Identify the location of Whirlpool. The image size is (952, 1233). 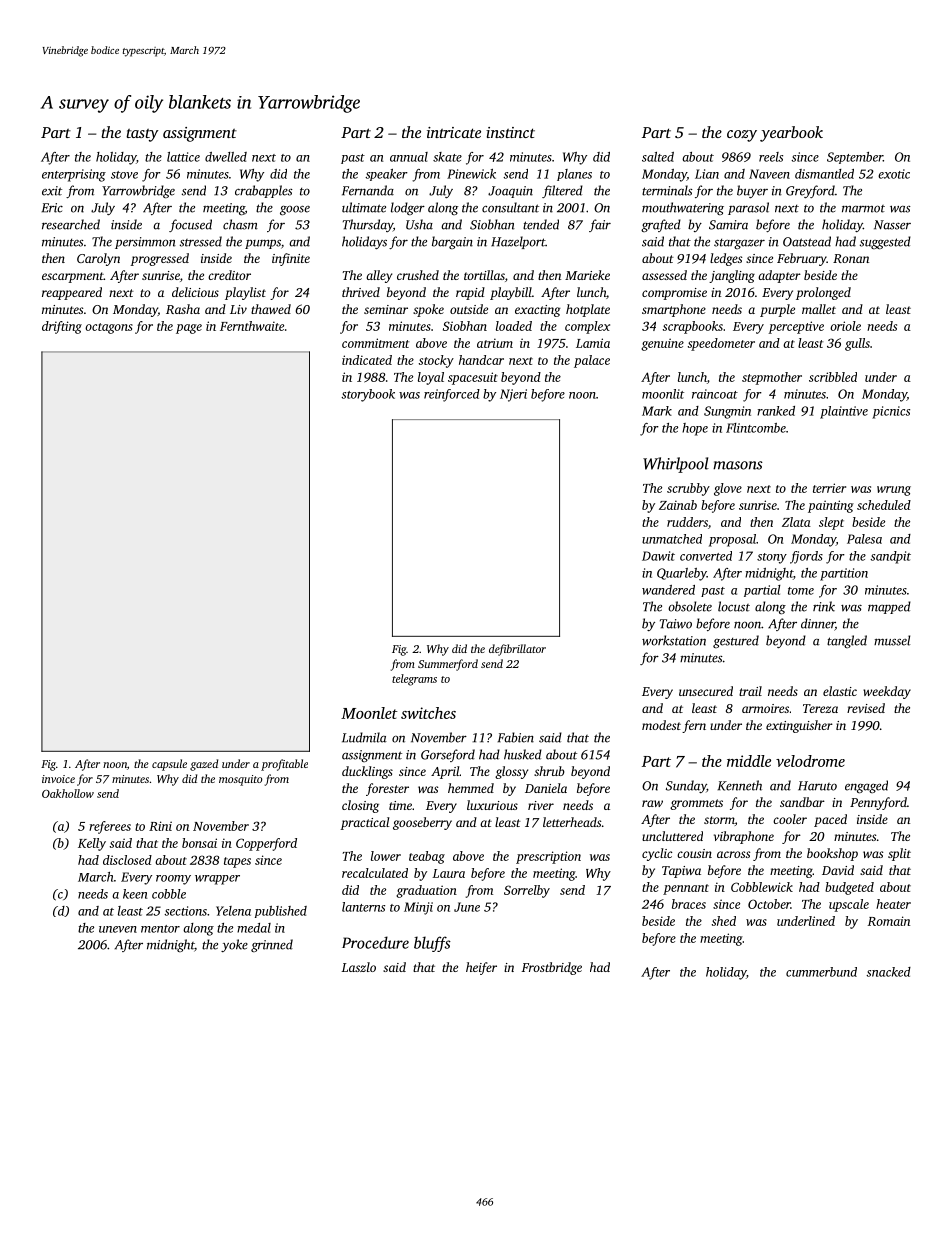
(676, 465).
